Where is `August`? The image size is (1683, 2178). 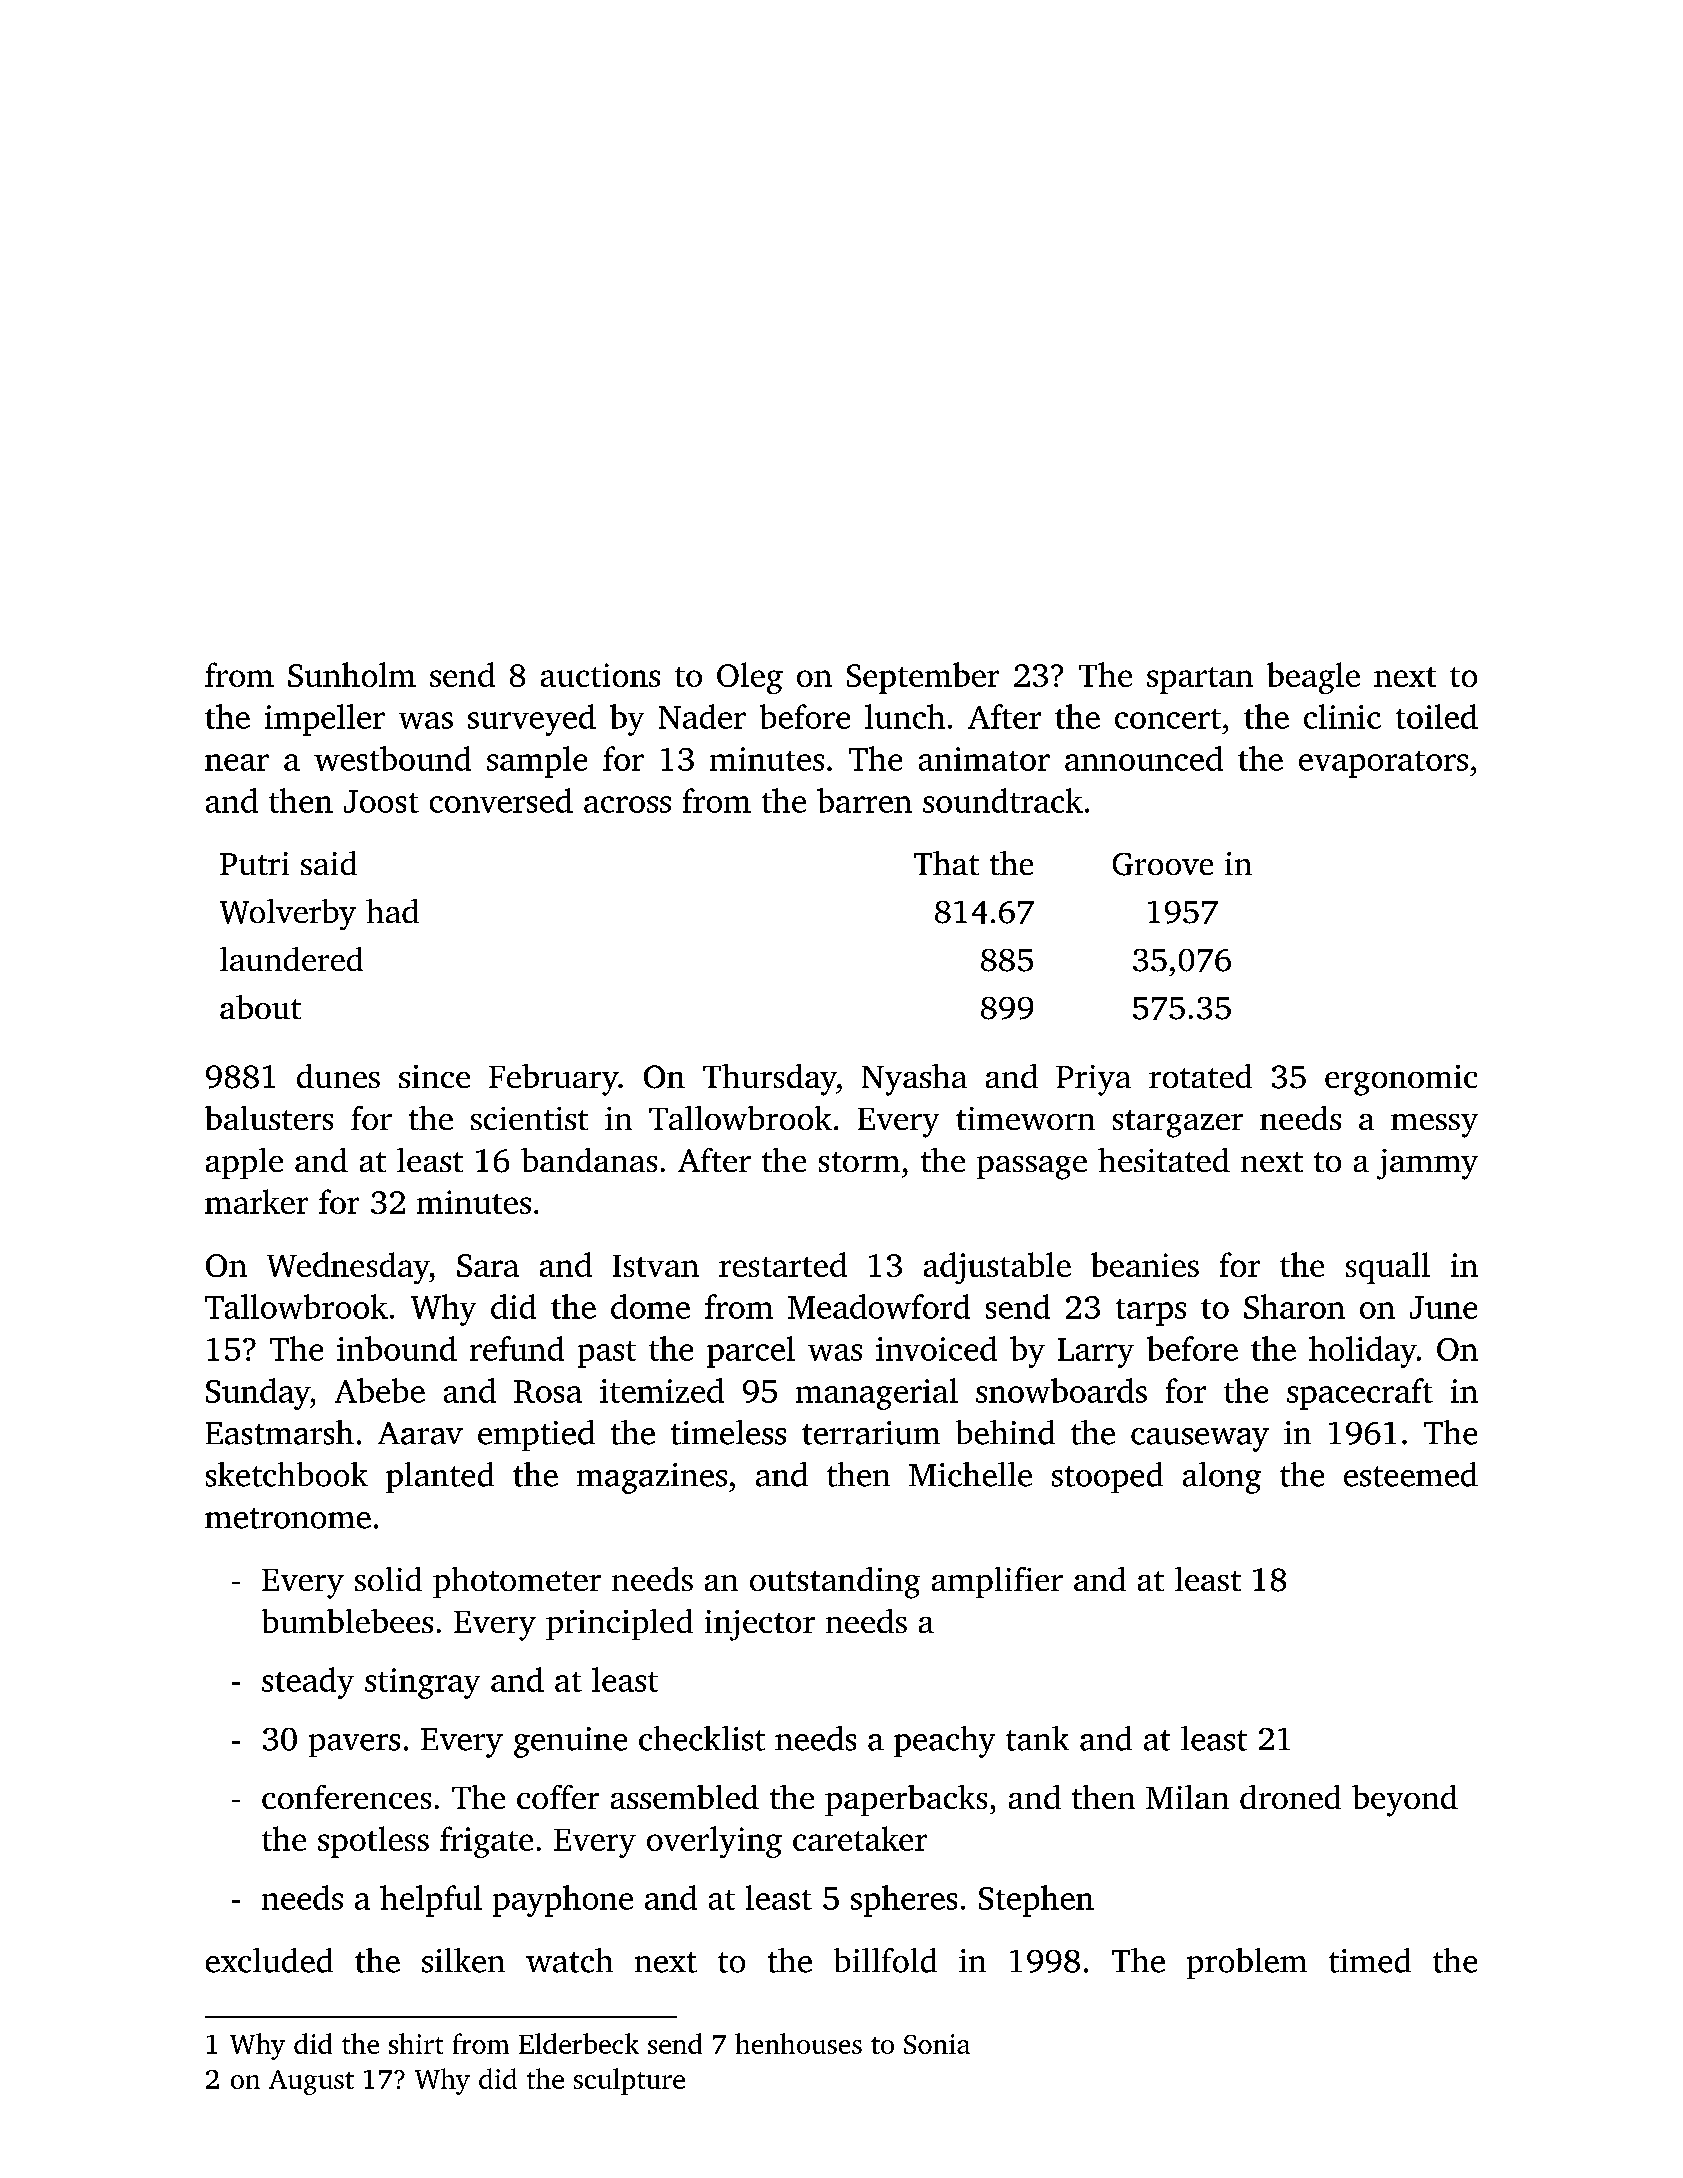 August is located at coordinates (311, 2082).
